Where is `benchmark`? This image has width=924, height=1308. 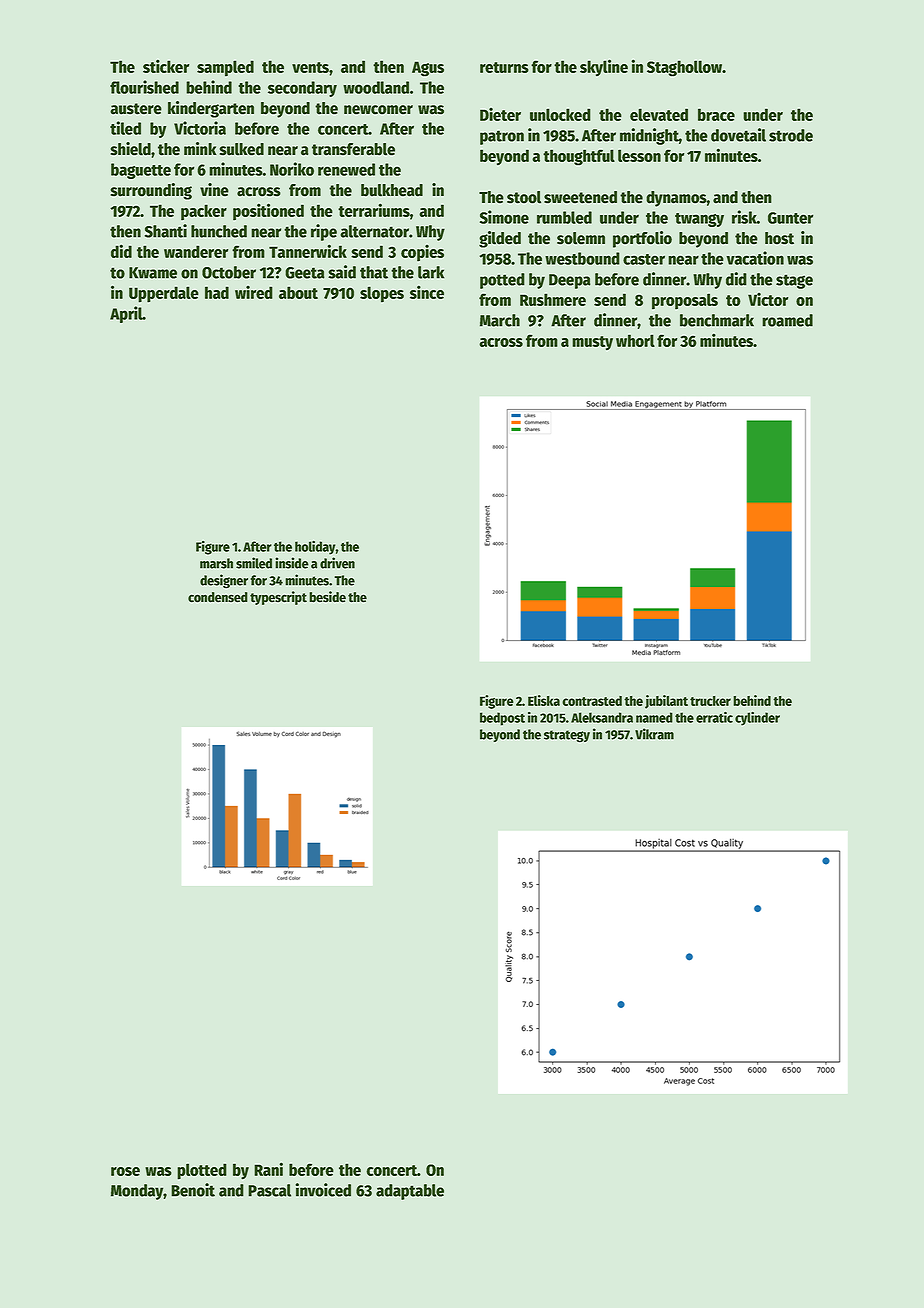
benchmark is located at coordinates (717, 320).
